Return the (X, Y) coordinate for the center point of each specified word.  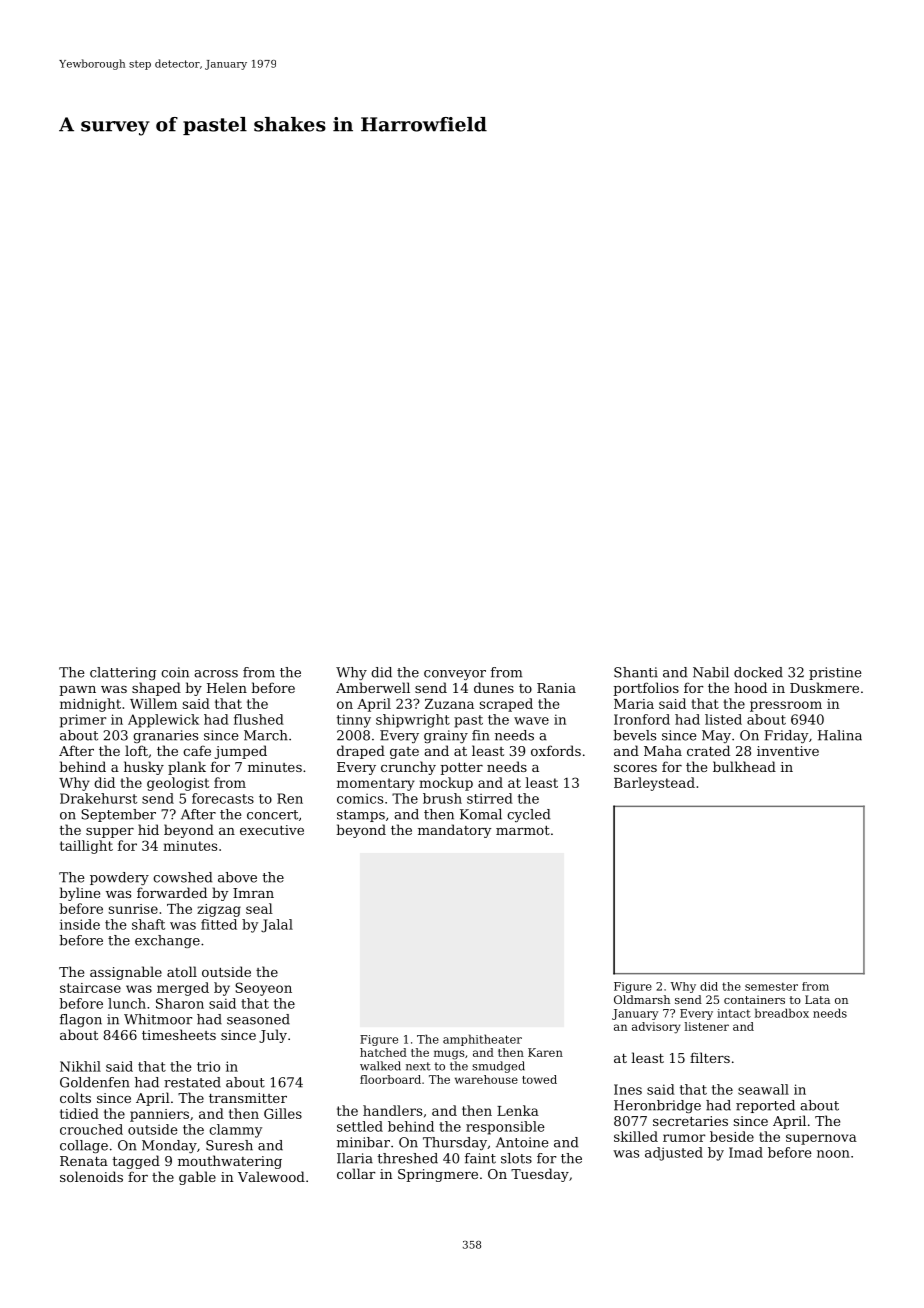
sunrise (133, 909)
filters (710, 1057)
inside (80, 924)
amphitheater (482, 1040)
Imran (253, 893)
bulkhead (744, 766)
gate (404, 753)
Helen (227, 687)
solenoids (91, 1176)
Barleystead (654, 784)
